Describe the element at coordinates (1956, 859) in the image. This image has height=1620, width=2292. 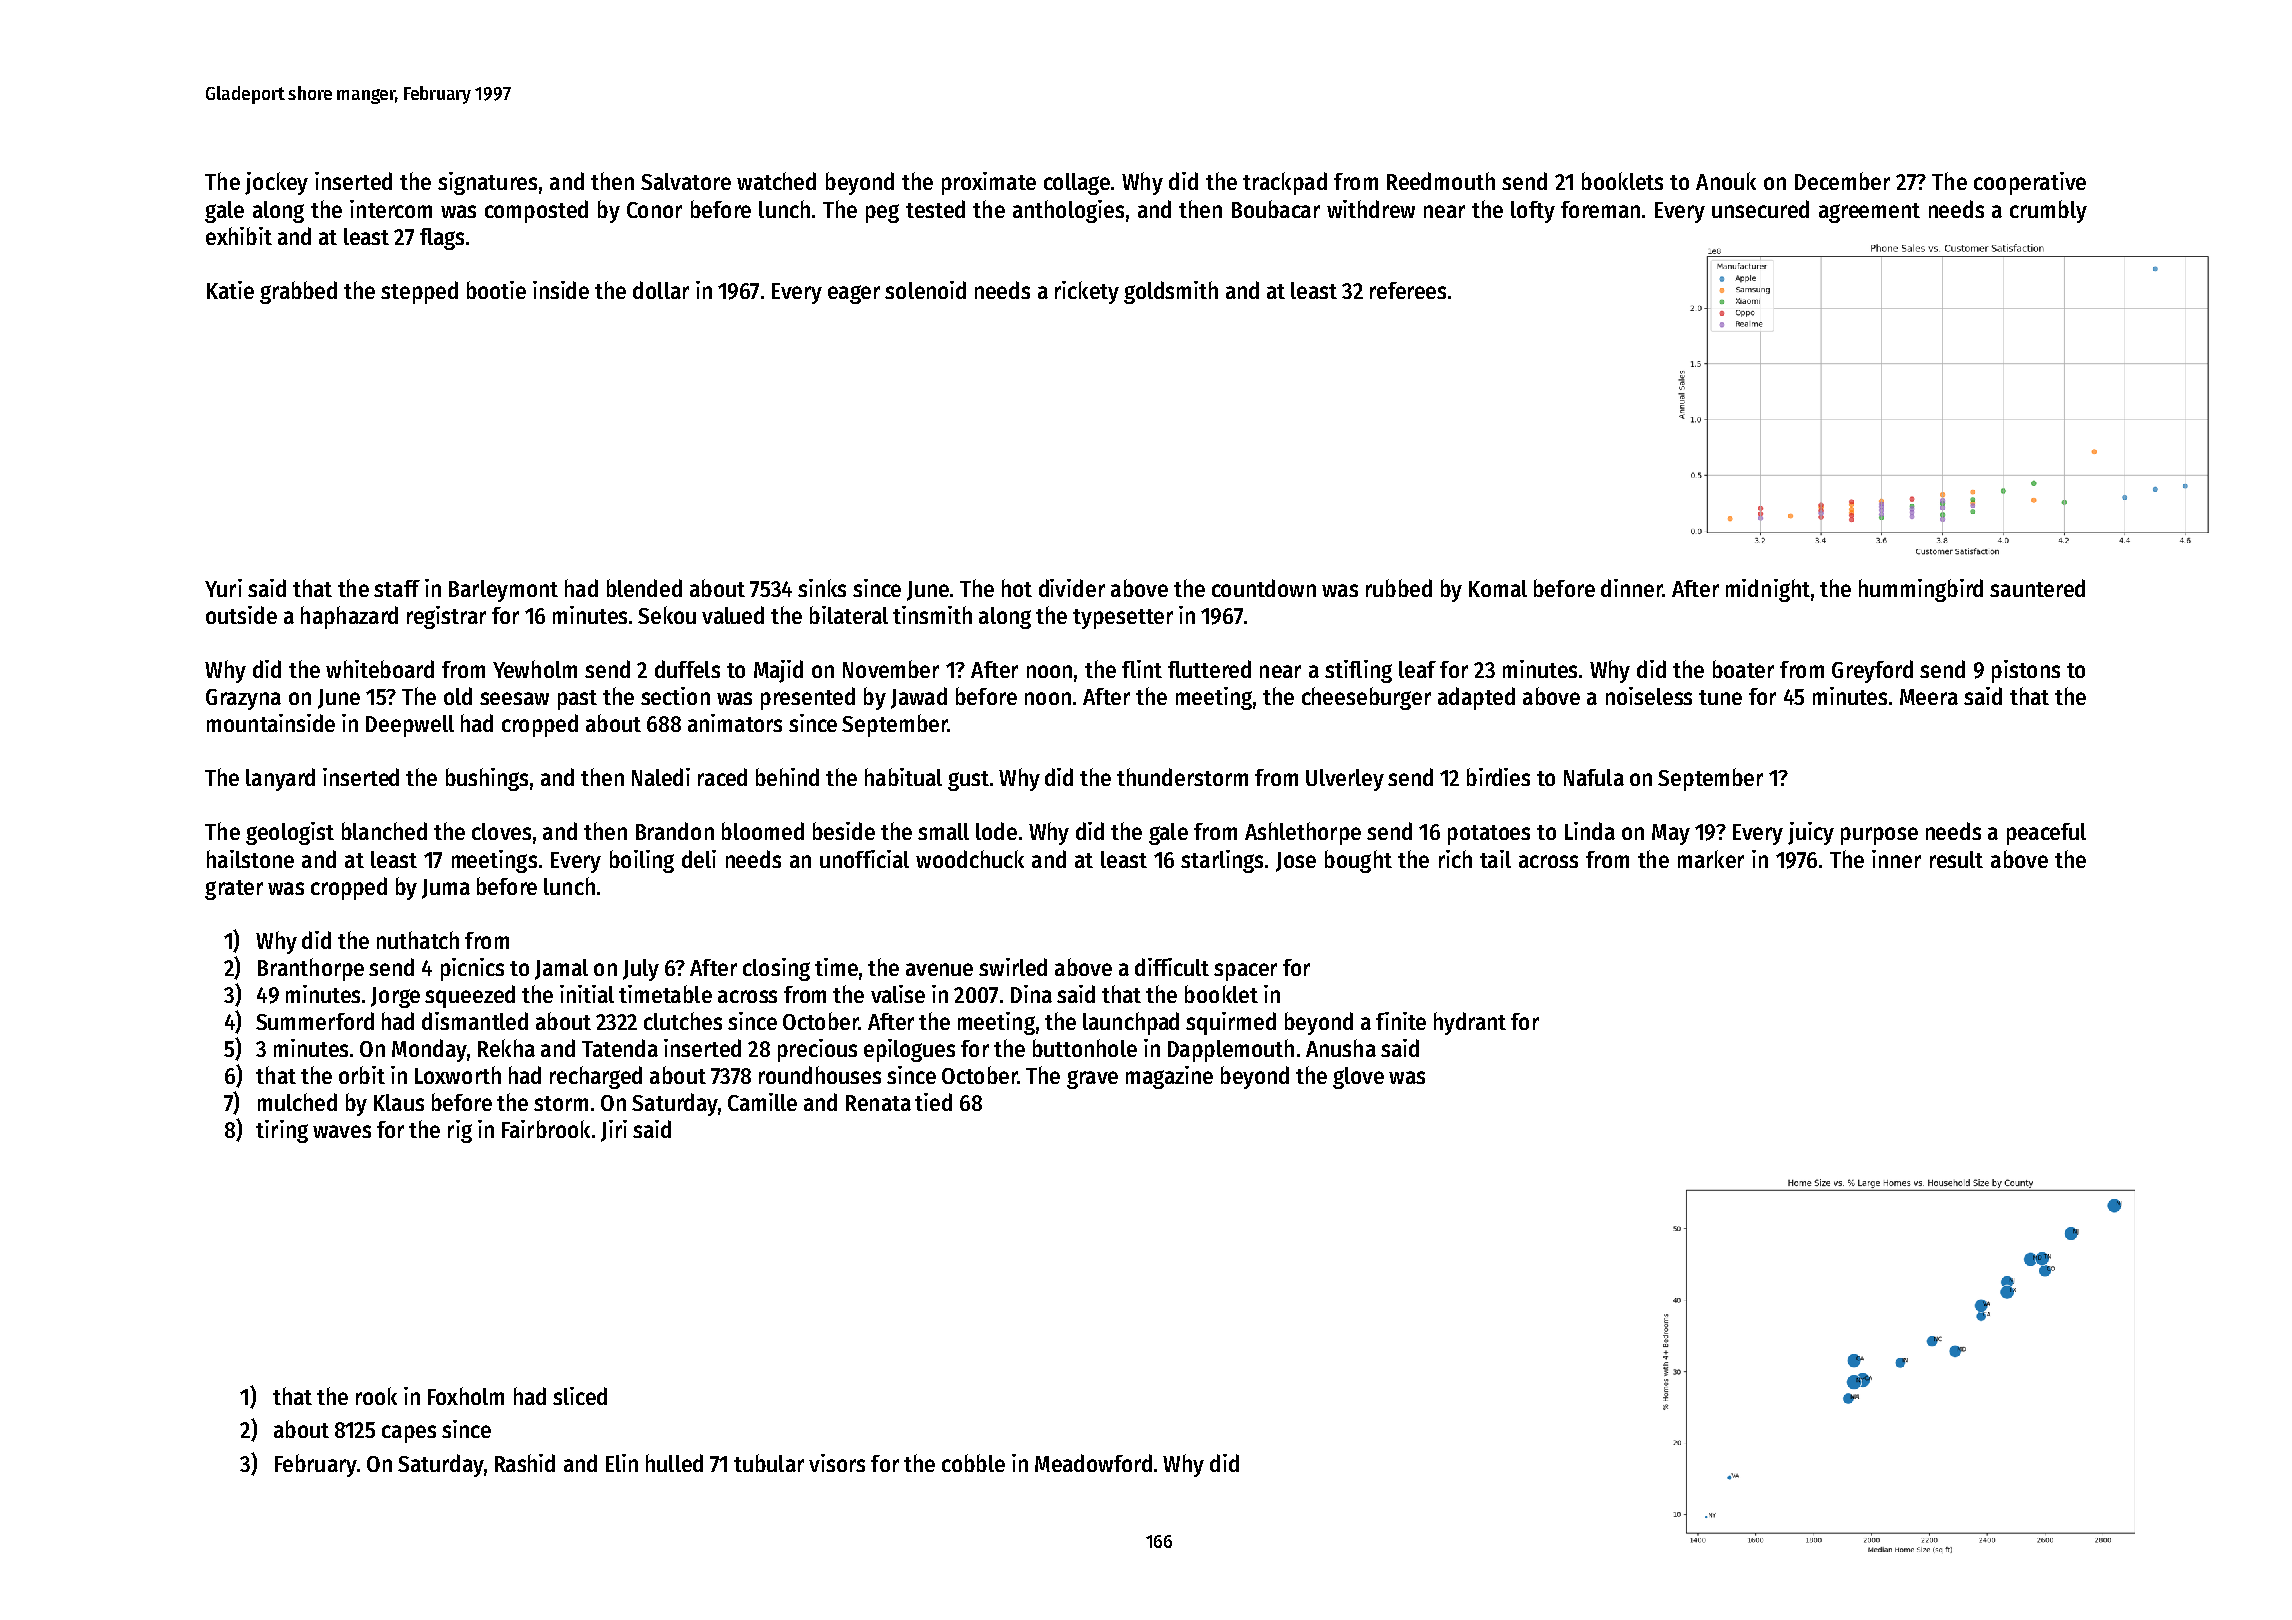
I see `result` at that location.
